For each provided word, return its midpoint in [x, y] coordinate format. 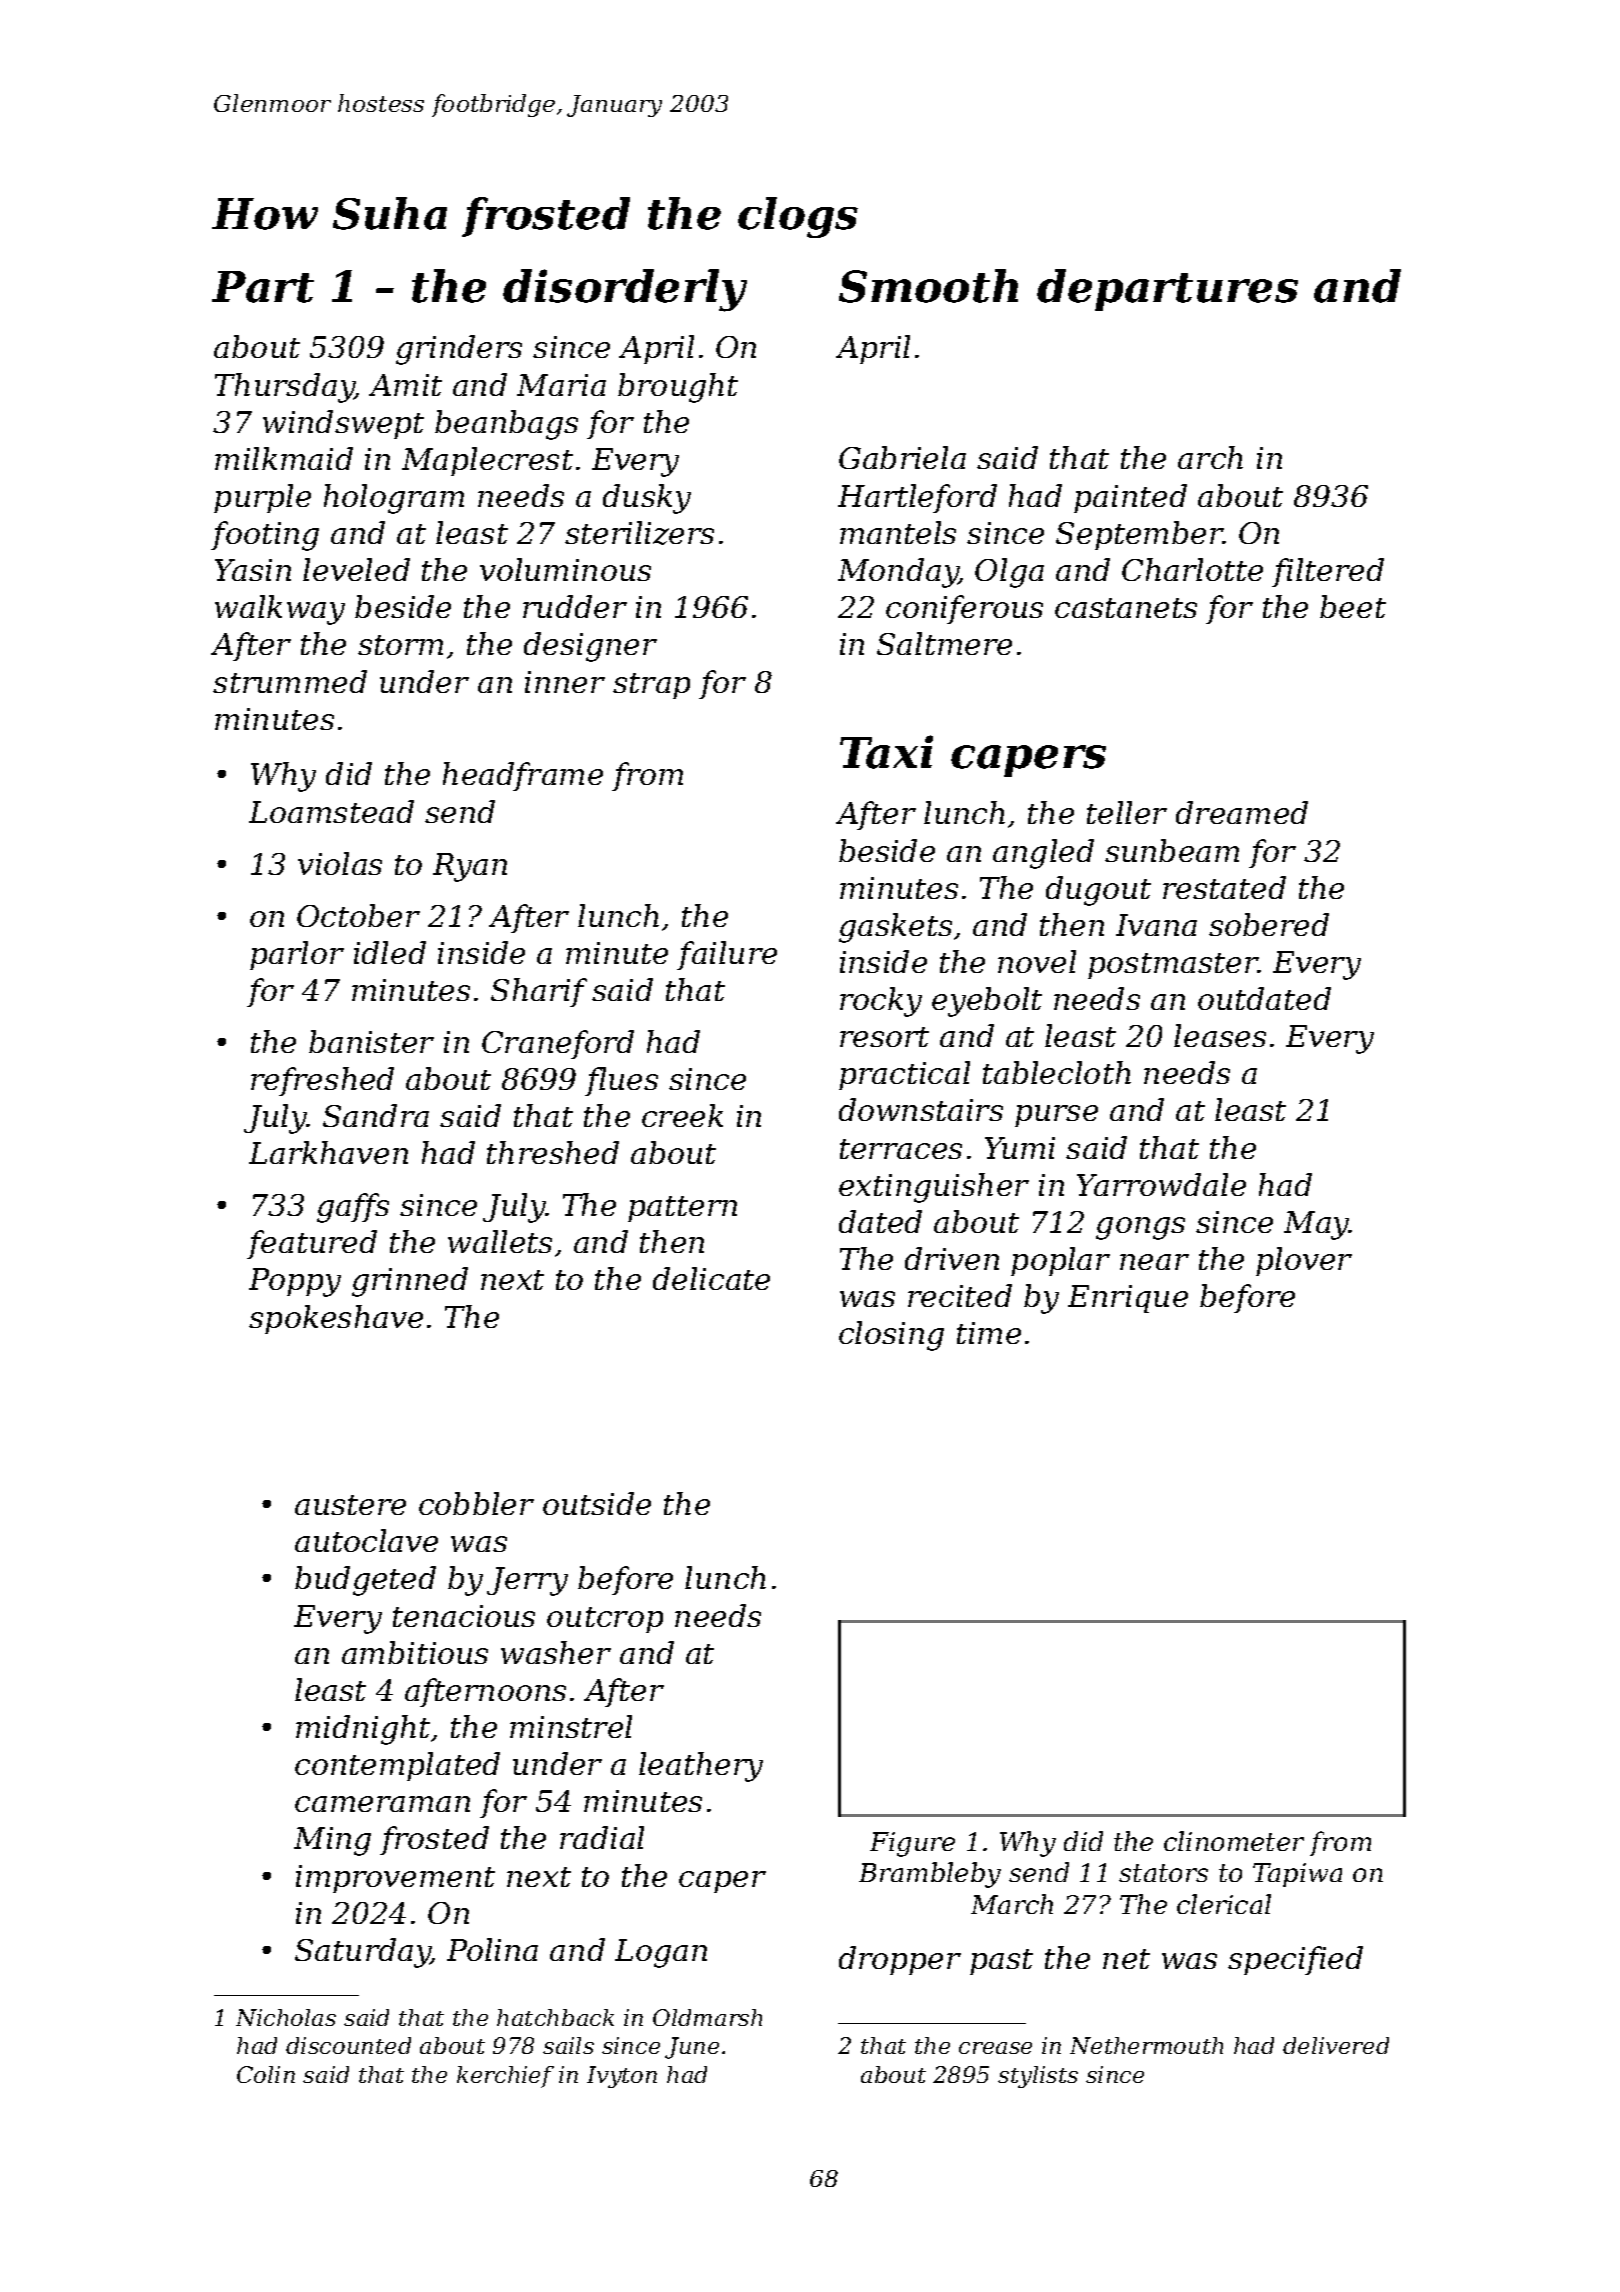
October [358, 915]
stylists [1038, 2077]
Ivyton [622, 2077]
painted [1130, 498]
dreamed [1242, 812]
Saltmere [944, 643]
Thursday [285, 388]
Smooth [928, 286]
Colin [266, 2074]
